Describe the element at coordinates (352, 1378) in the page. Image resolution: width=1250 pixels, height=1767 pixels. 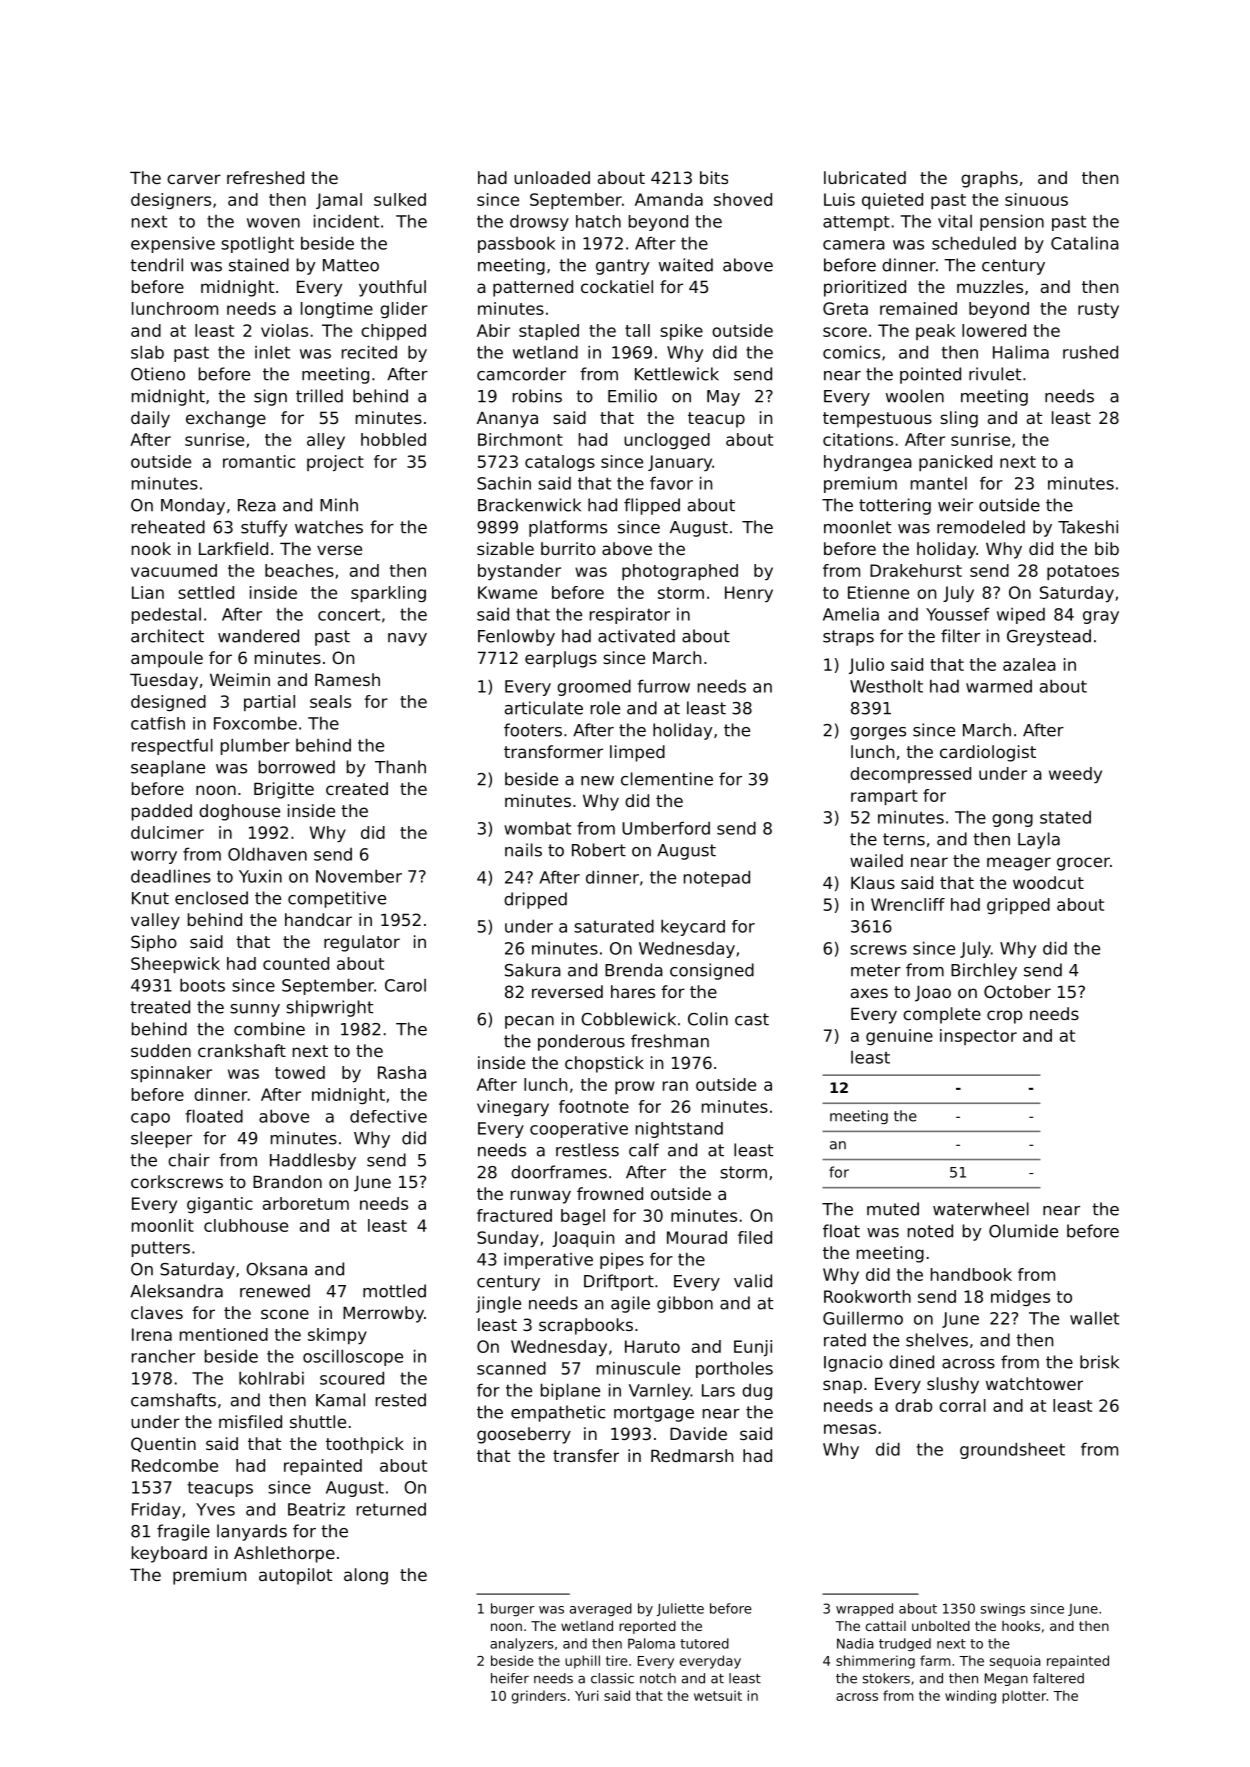
I see `scoured` at that location.
